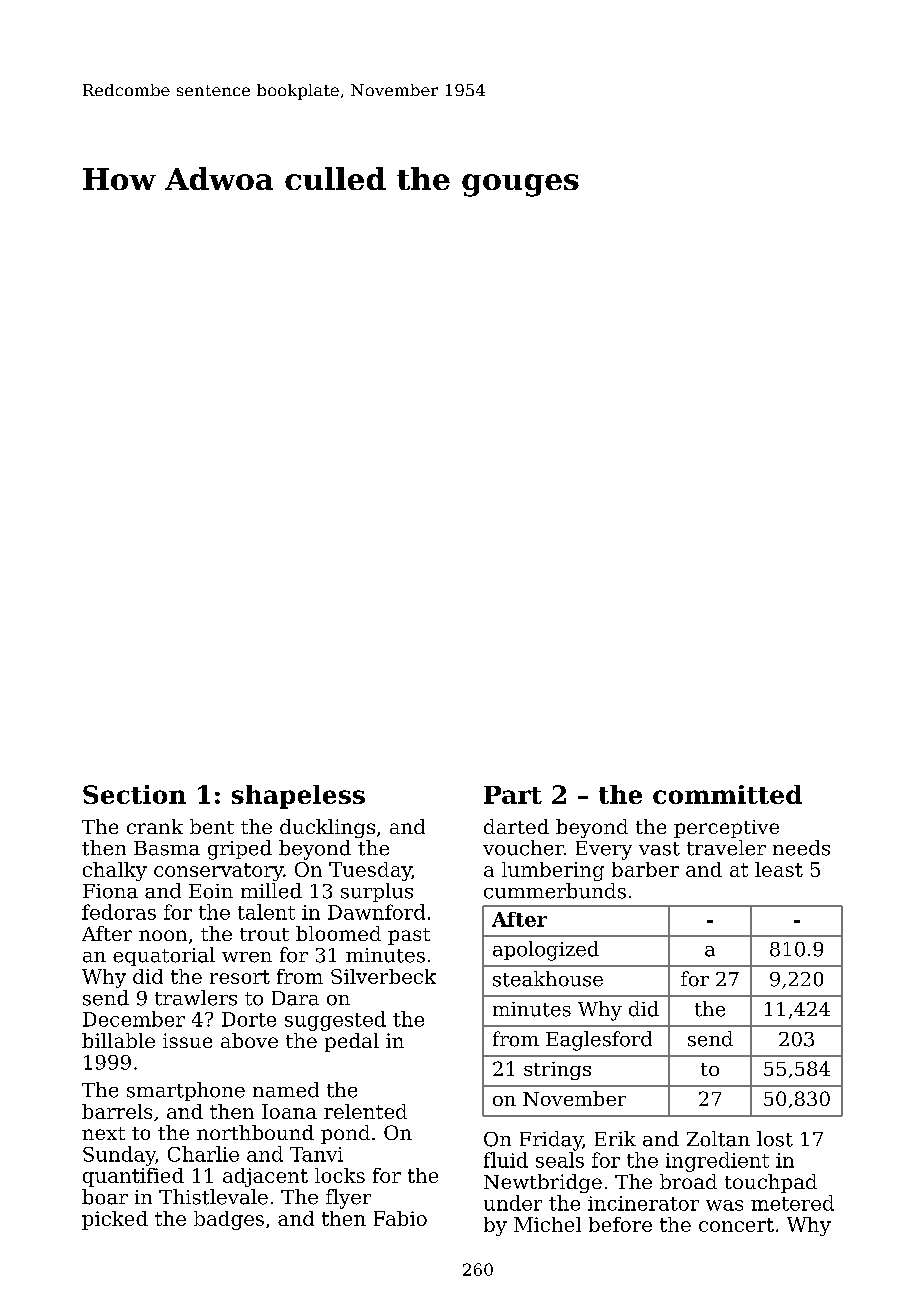  What do you see at coordinates (688, 1181) in the page?
I see `broad` at bounding box center [688, 1181].
